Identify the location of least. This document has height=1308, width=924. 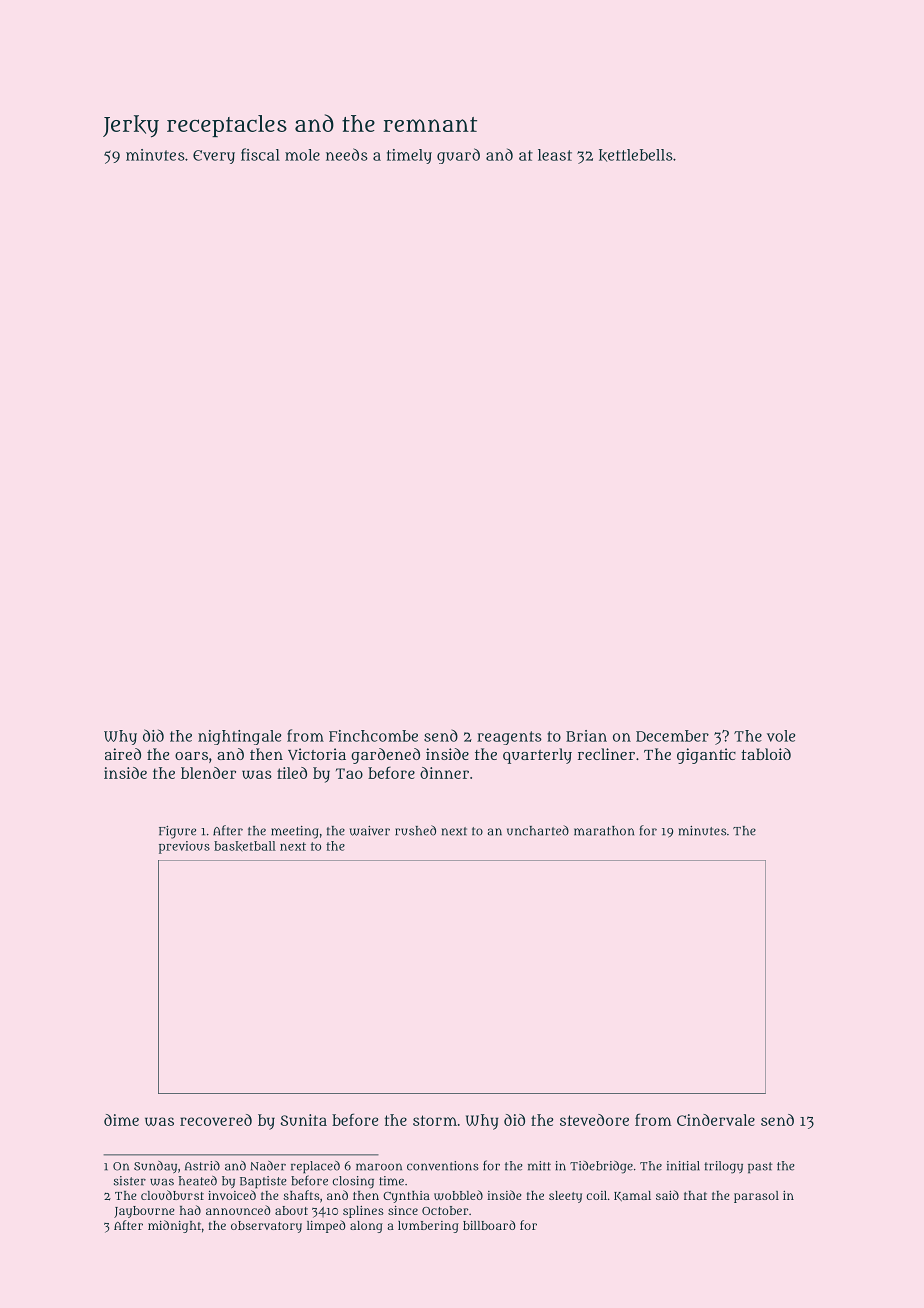
(555, 155).
